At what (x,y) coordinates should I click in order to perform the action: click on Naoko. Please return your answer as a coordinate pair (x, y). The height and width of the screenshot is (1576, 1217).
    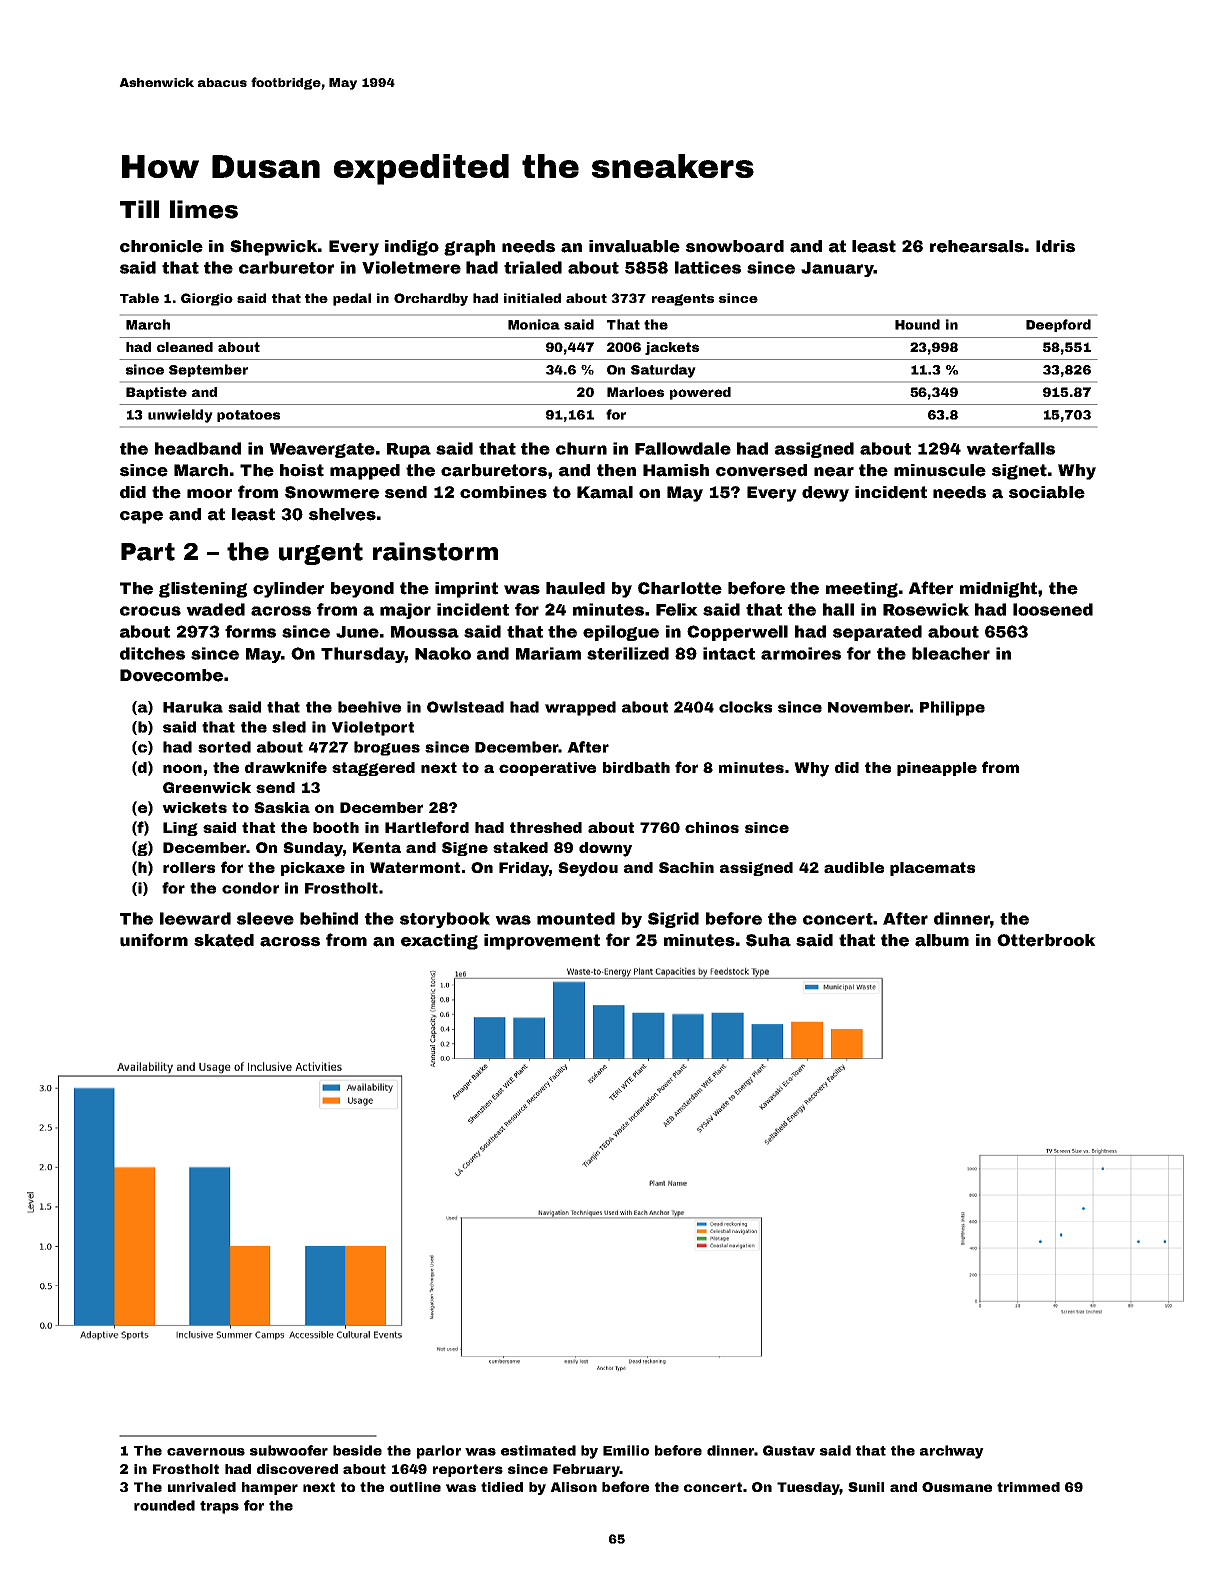
    Looking at the image, I should click on (443, 653).
